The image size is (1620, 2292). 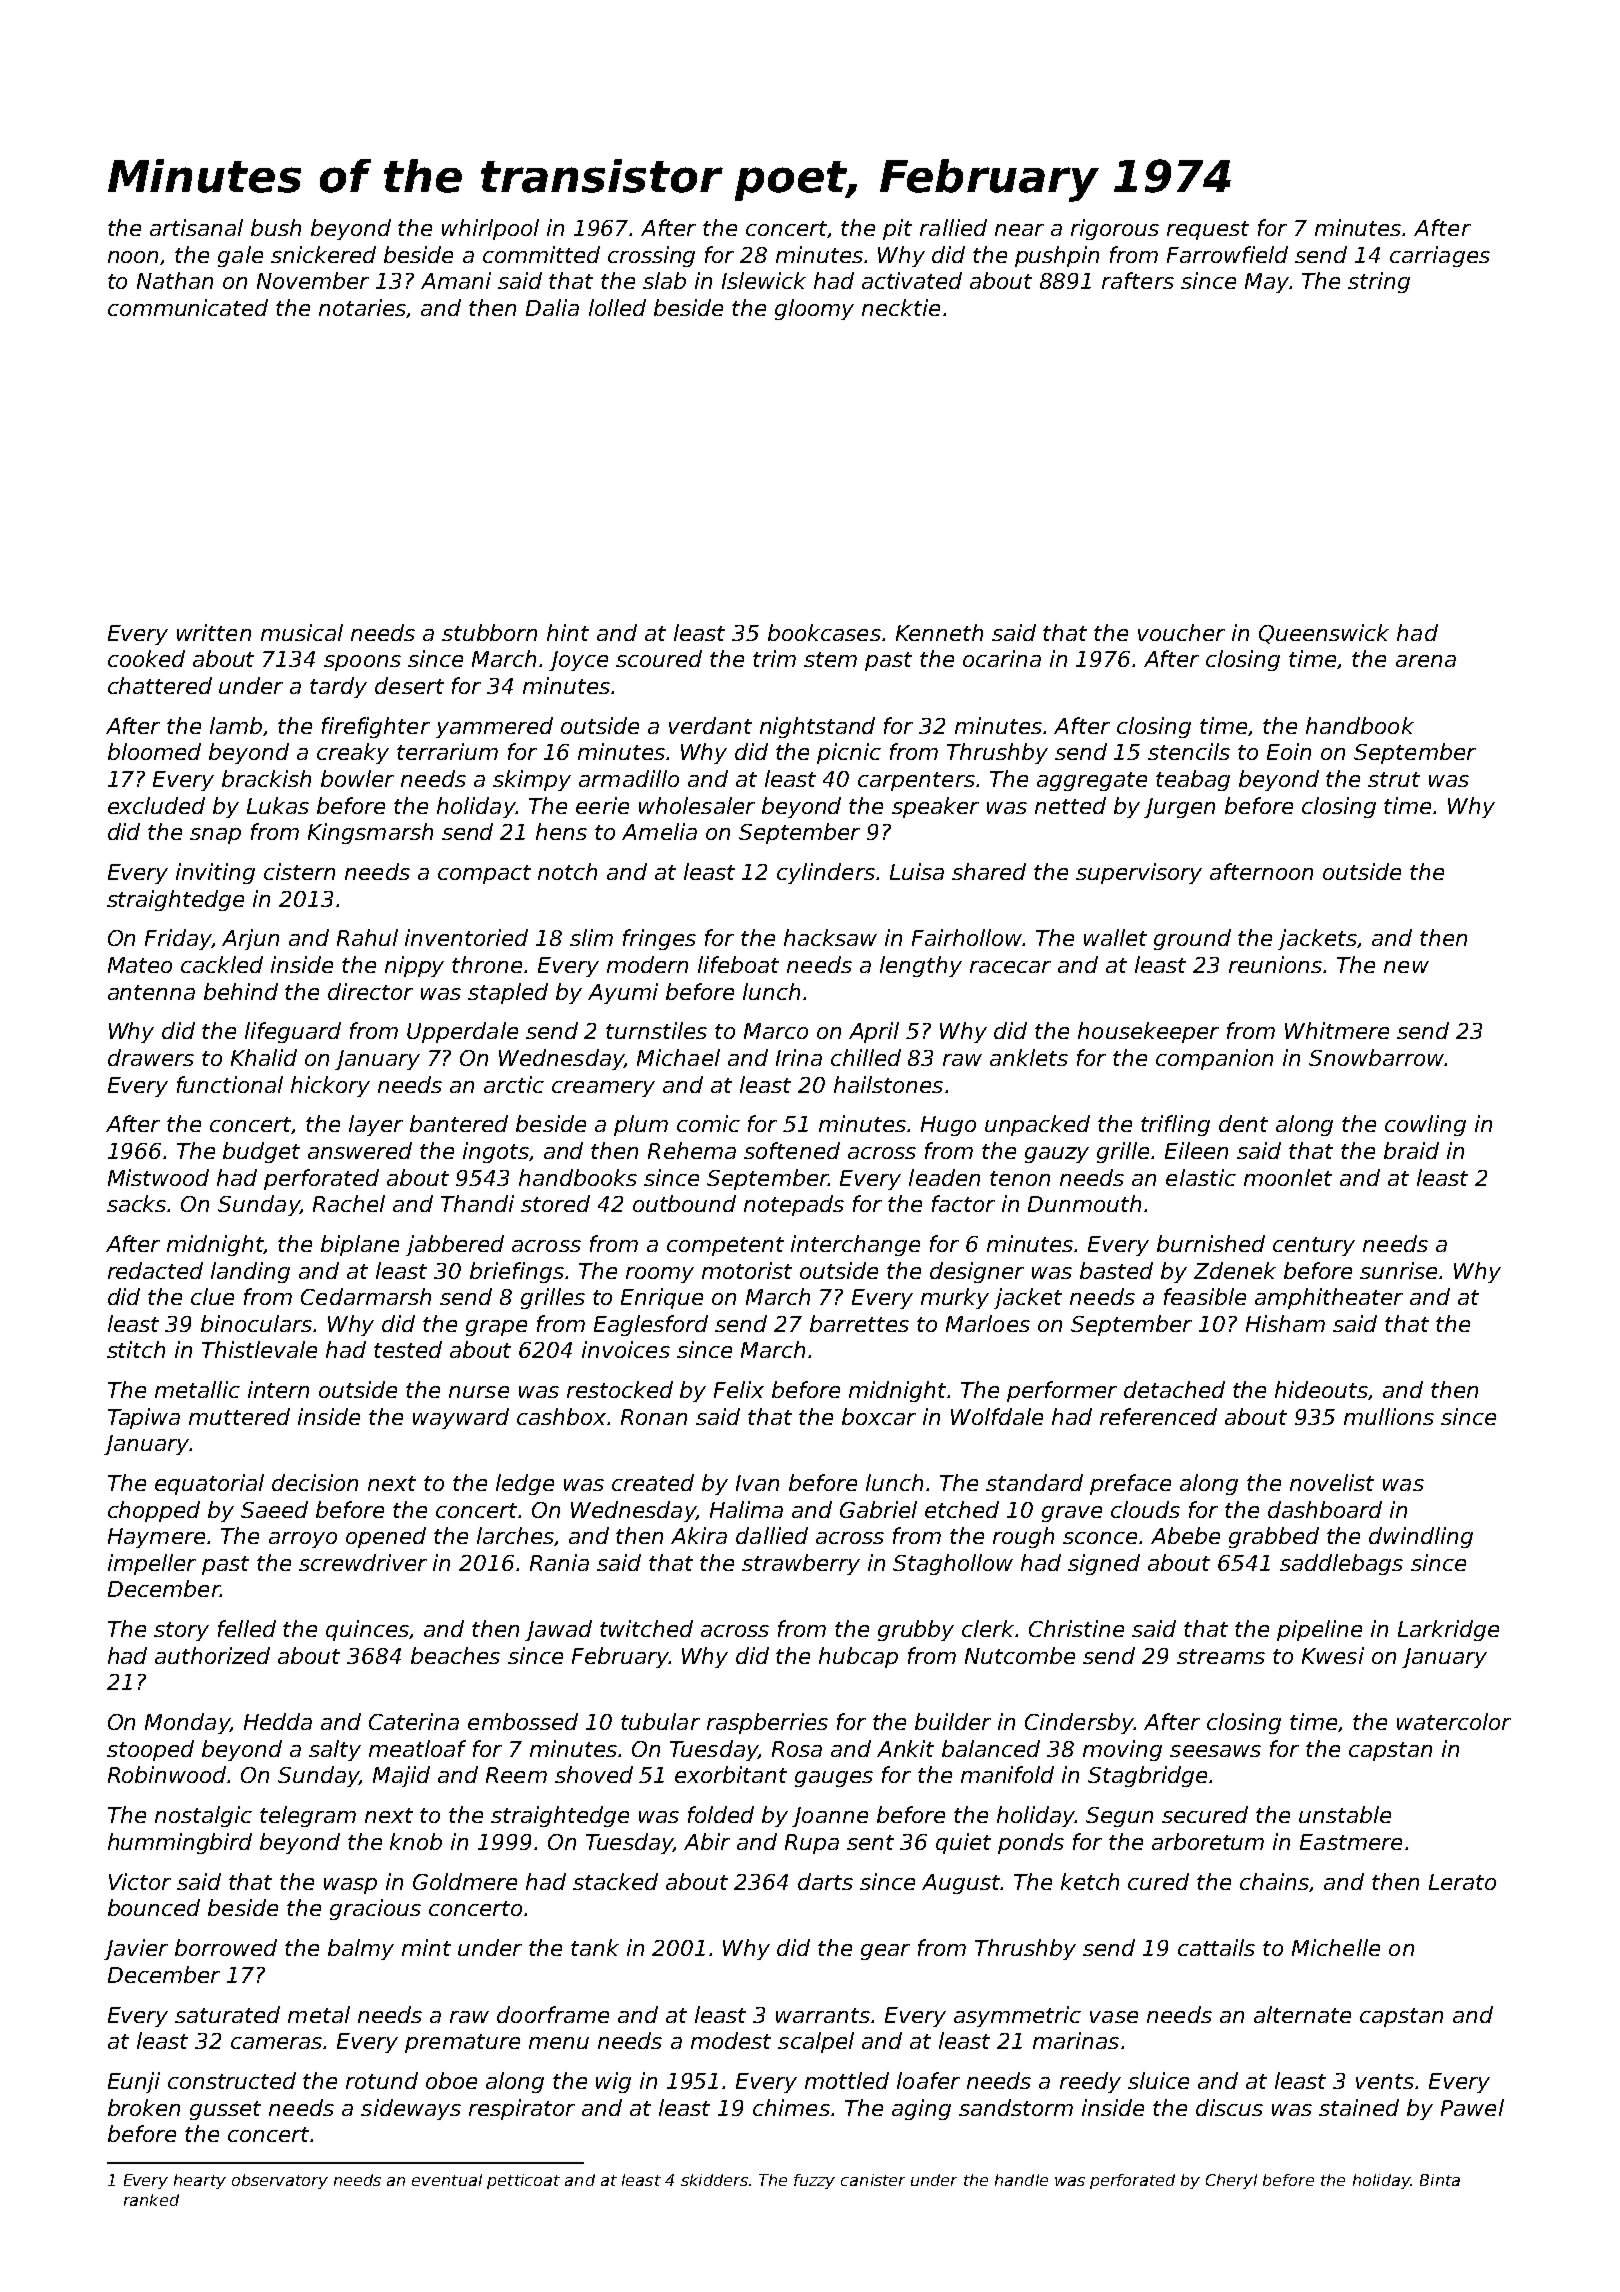 What do you see at coordinates (774, 658) in the image?
I see `trim` at bounding box center [774, 658].
